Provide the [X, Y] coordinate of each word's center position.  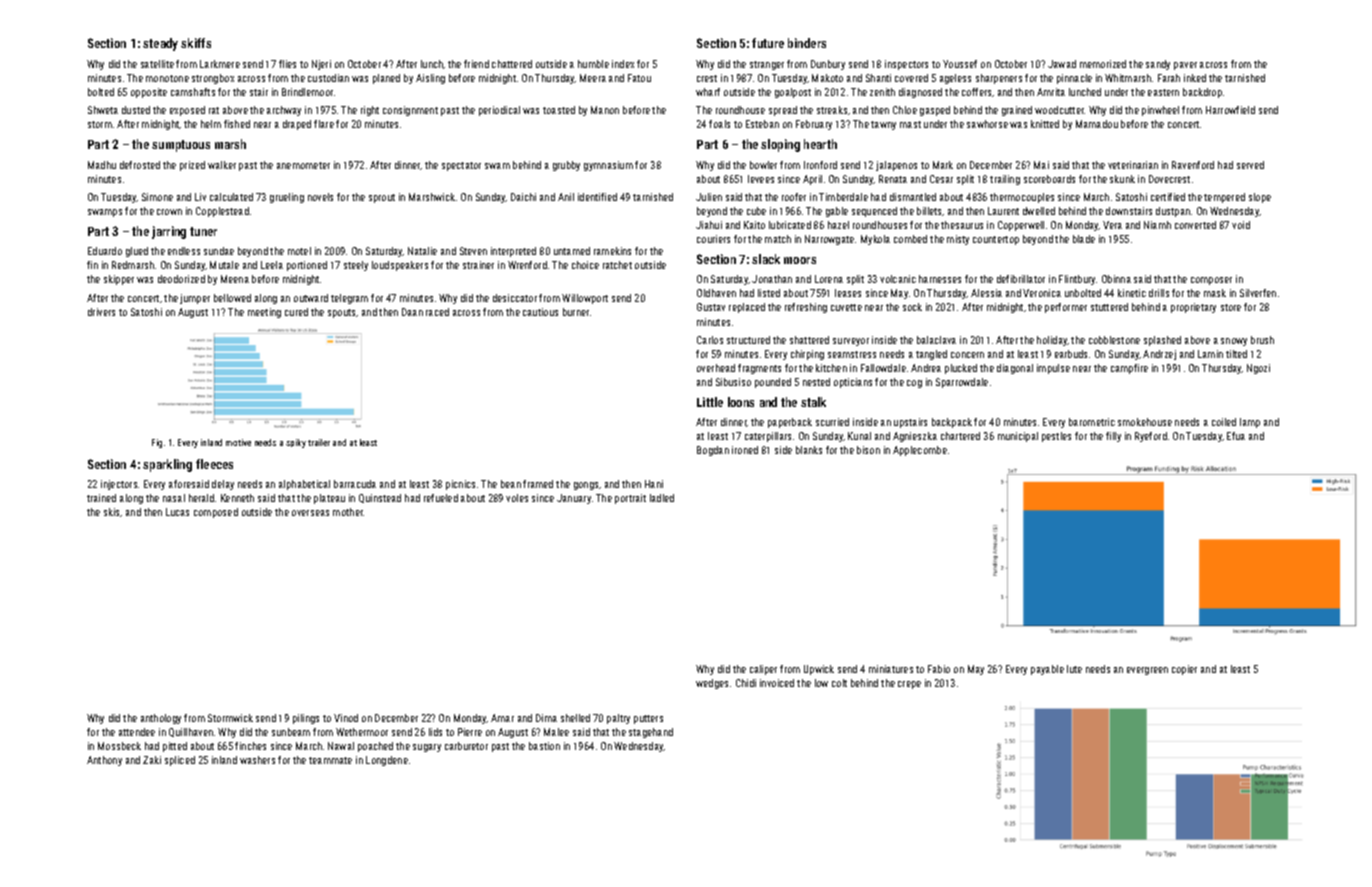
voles [517, 498]
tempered [1224, 198]
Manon [605, 110]
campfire [1129, 369]
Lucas [177, 512]
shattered [809, 340]
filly [1113, 437]
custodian [328, 78]
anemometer [303, 165]
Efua [1236, 436]
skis [112, 512]
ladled [662, 498]
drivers [101, 312]
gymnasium [608, 166]
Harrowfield [1230, 110]
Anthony [104, 761]
